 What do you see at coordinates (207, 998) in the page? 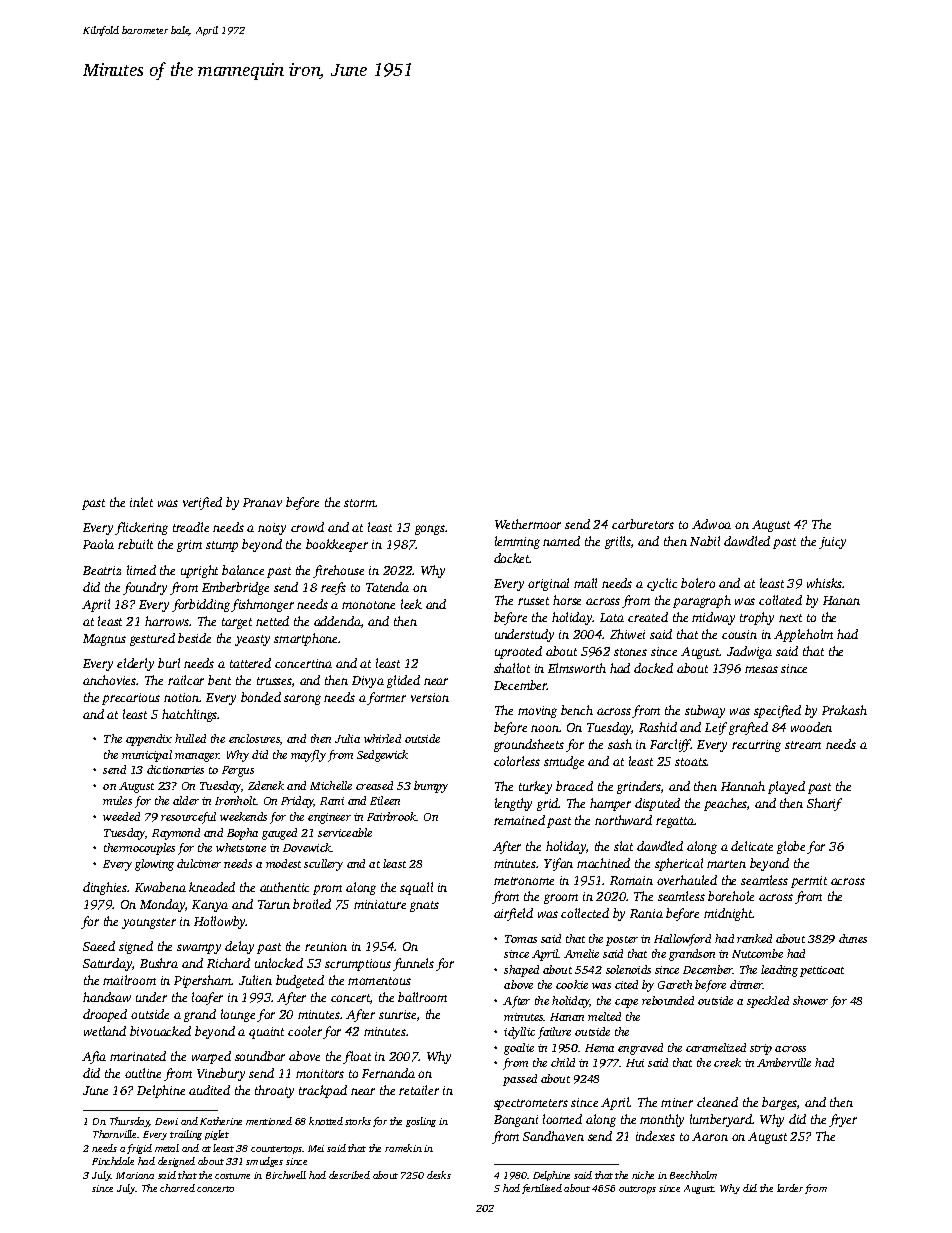
I see `loafer` at bounding box center [207, 998].
